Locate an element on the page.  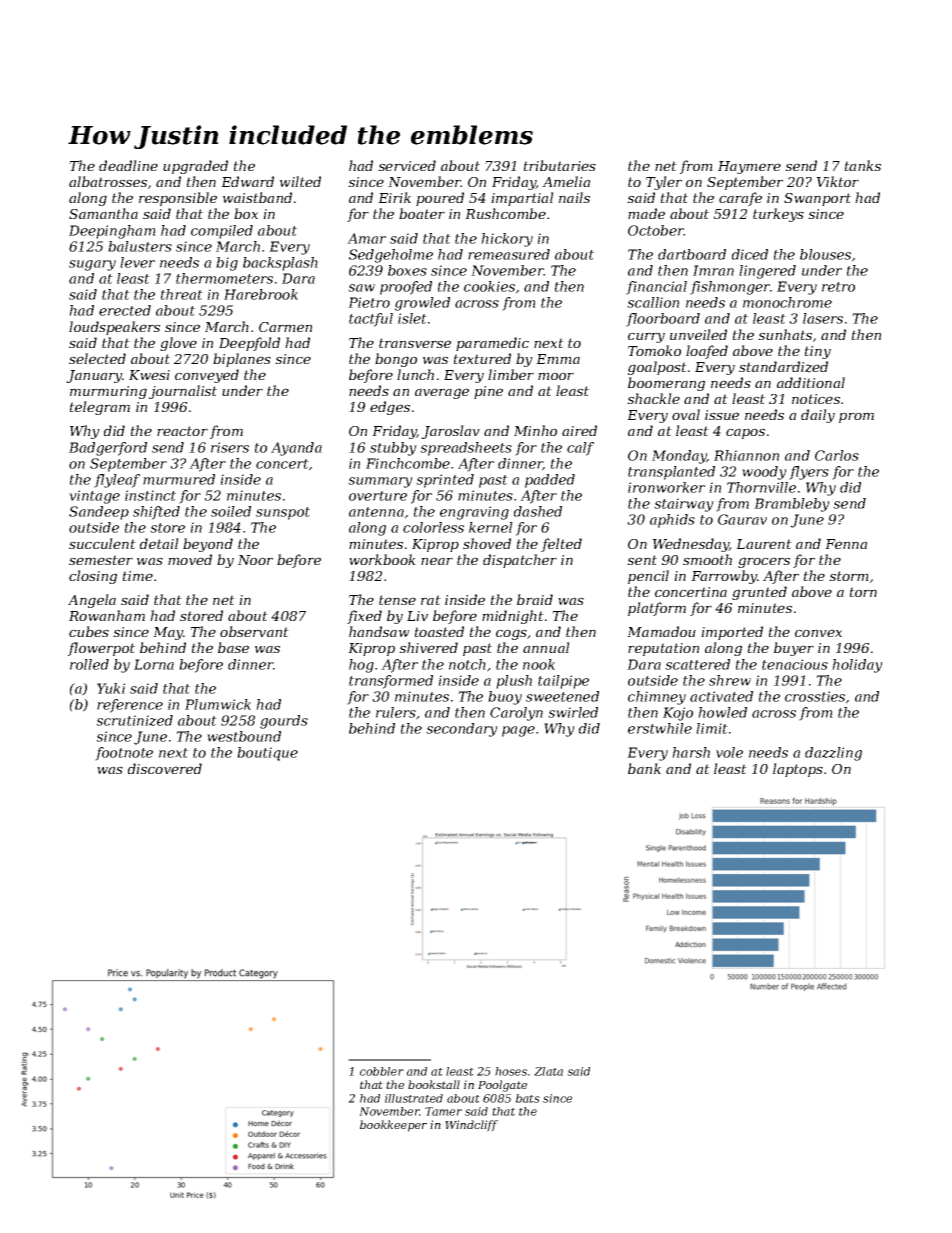
bookstall is located at coordinates (434, 1084).
